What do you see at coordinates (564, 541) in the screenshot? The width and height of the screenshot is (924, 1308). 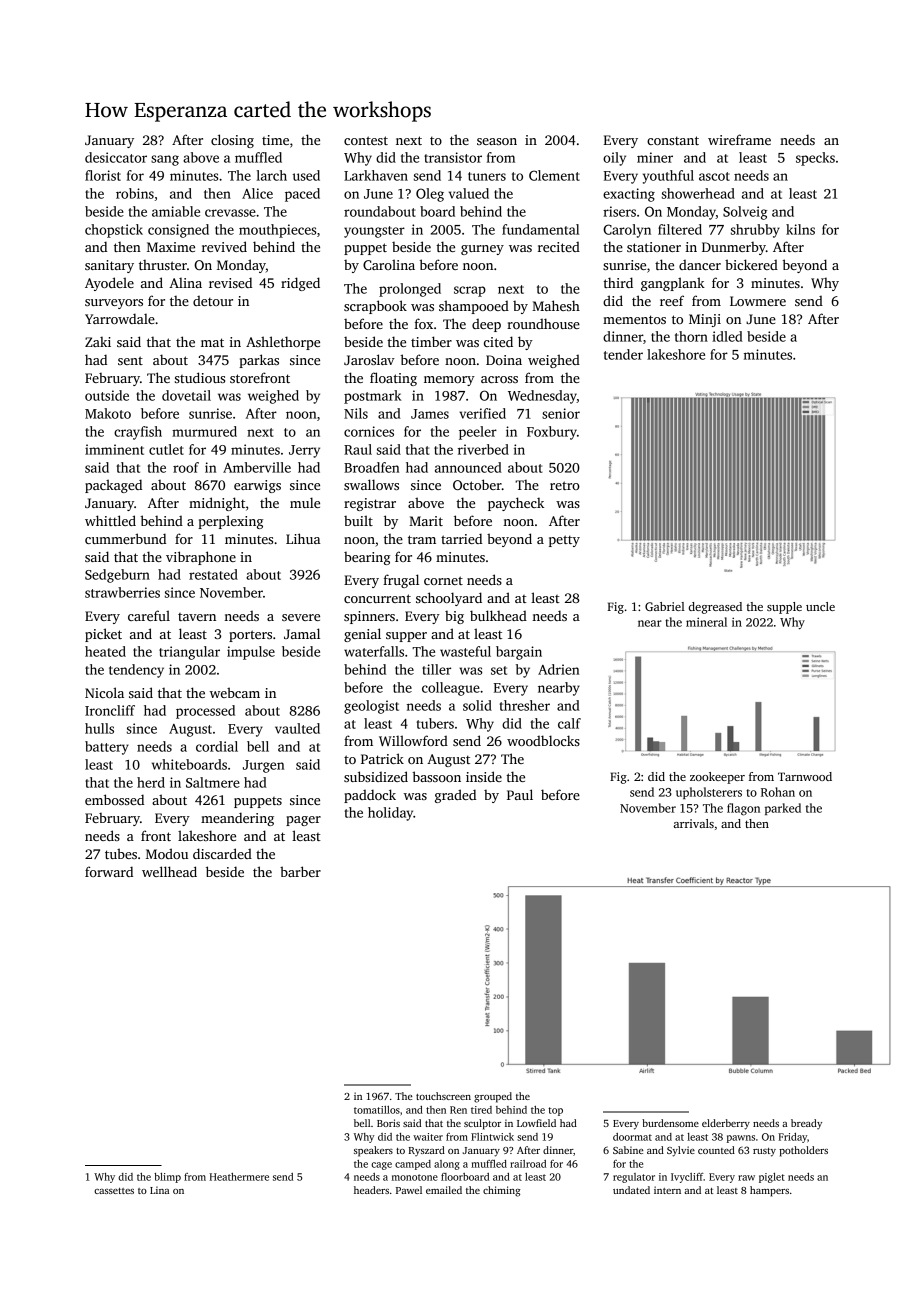 I see `petty` at bounding box center [564, 541].
